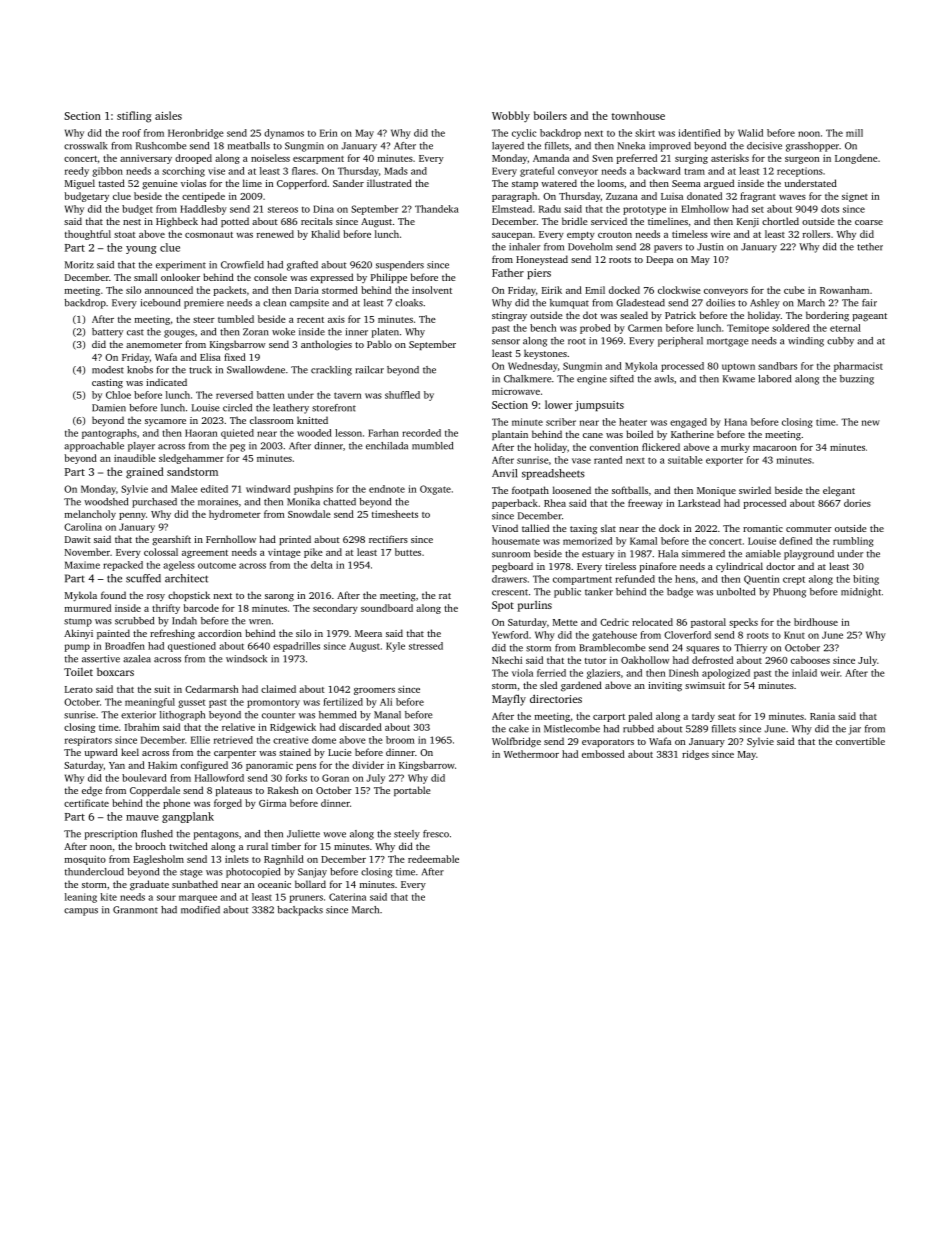 The height and width of the document is (1233, 952). Describe the element at coordinates (664, 379) in the document. I see `awls` at that location.
